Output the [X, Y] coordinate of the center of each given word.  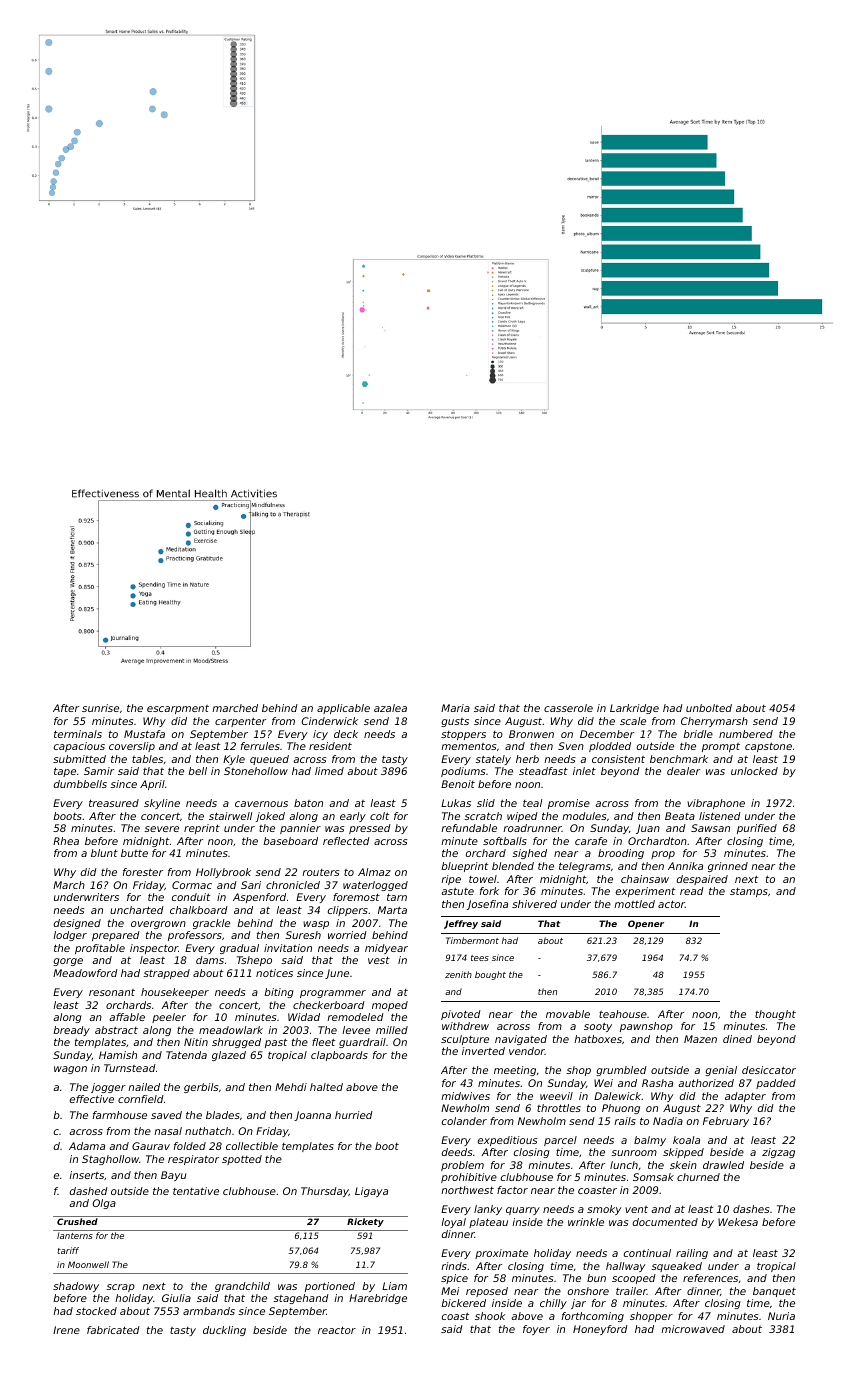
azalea [390, 708]
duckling [224, 1331]
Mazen [700, 1039]
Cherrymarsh [714, 722]
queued [269, 760]
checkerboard [329, 1005]
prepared [116, 936]
